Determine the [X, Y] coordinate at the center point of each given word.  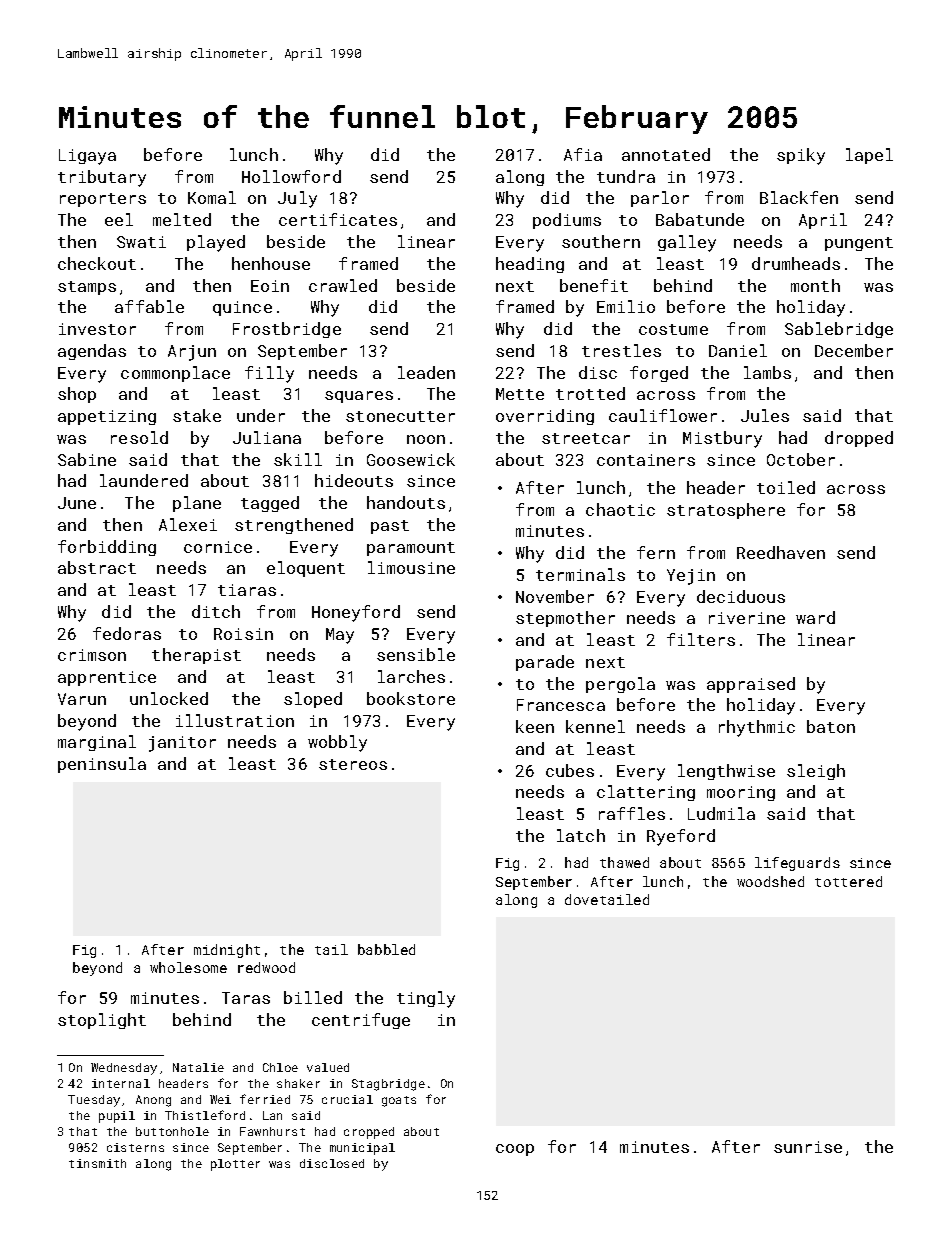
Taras [246, 998]
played [216, 243]
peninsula [102, 765]
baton [831, 726]
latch [581, 835]
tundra [626, 176]
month [815, 285]
